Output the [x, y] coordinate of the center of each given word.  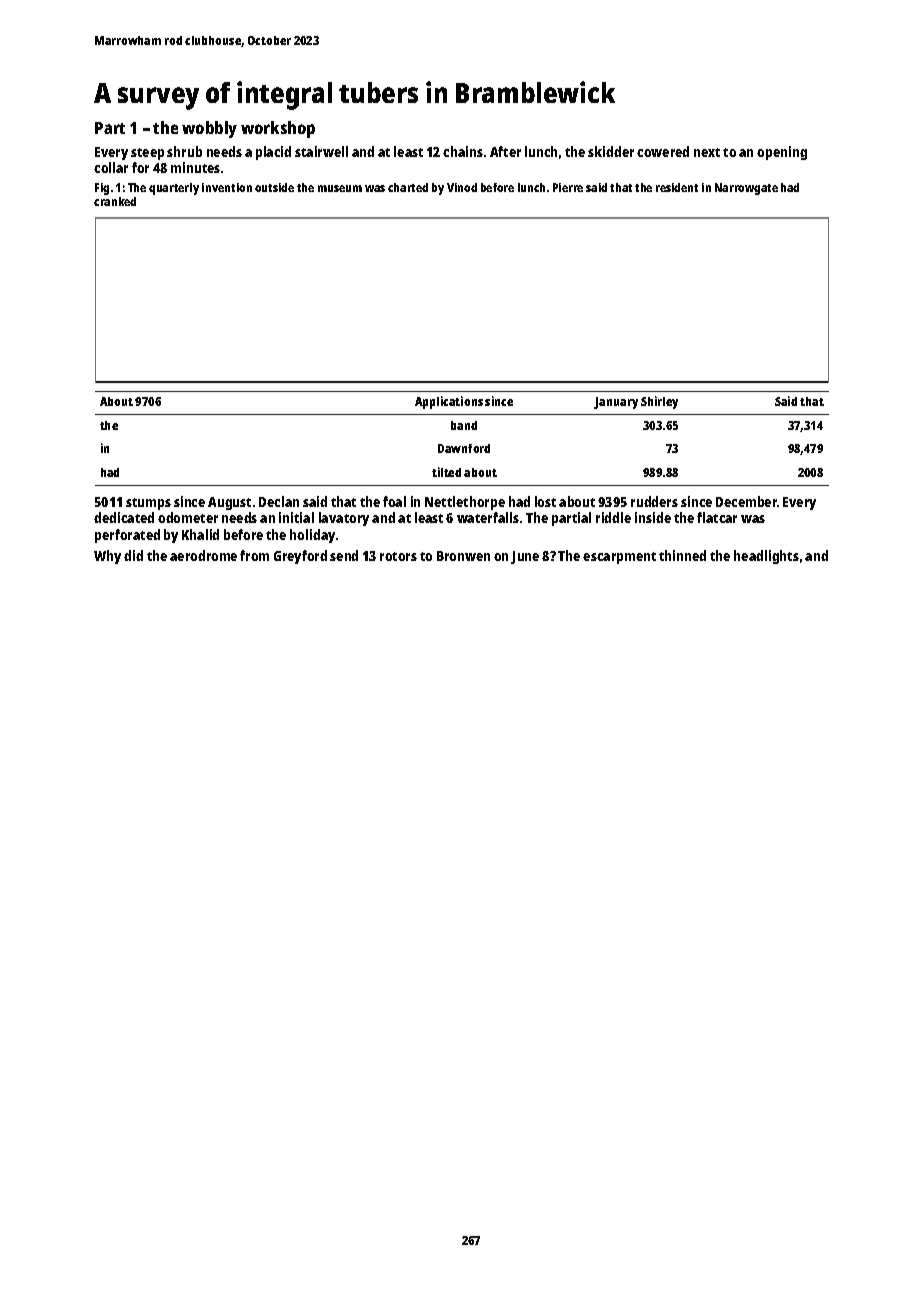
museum [340, 188]
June [525, 557]
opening [782, 153]
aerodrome [203, 555]
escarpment [619, 558]
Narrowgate [746, 189]
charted [408, 187]
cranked [115, 201]
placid [273, 153]
